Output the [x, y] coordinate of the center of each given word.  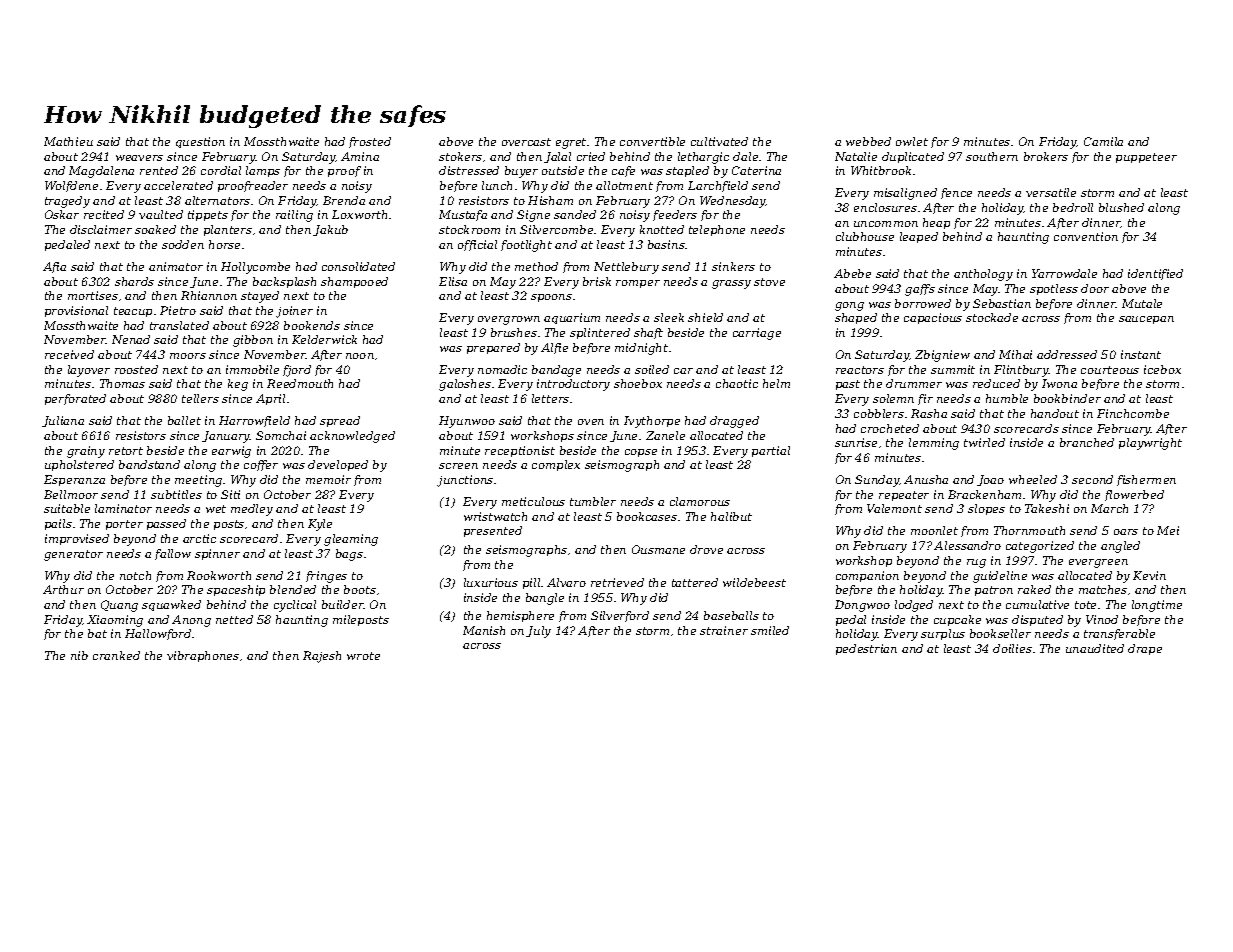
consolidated [358, 266]
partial [771, 451]
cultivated [719, 141]
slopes [986, 509]
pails [58, 524]
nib [79, 655]
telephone [717, 230]
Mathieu [68, 141]
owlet [912, 141]
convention [1086, 236]
